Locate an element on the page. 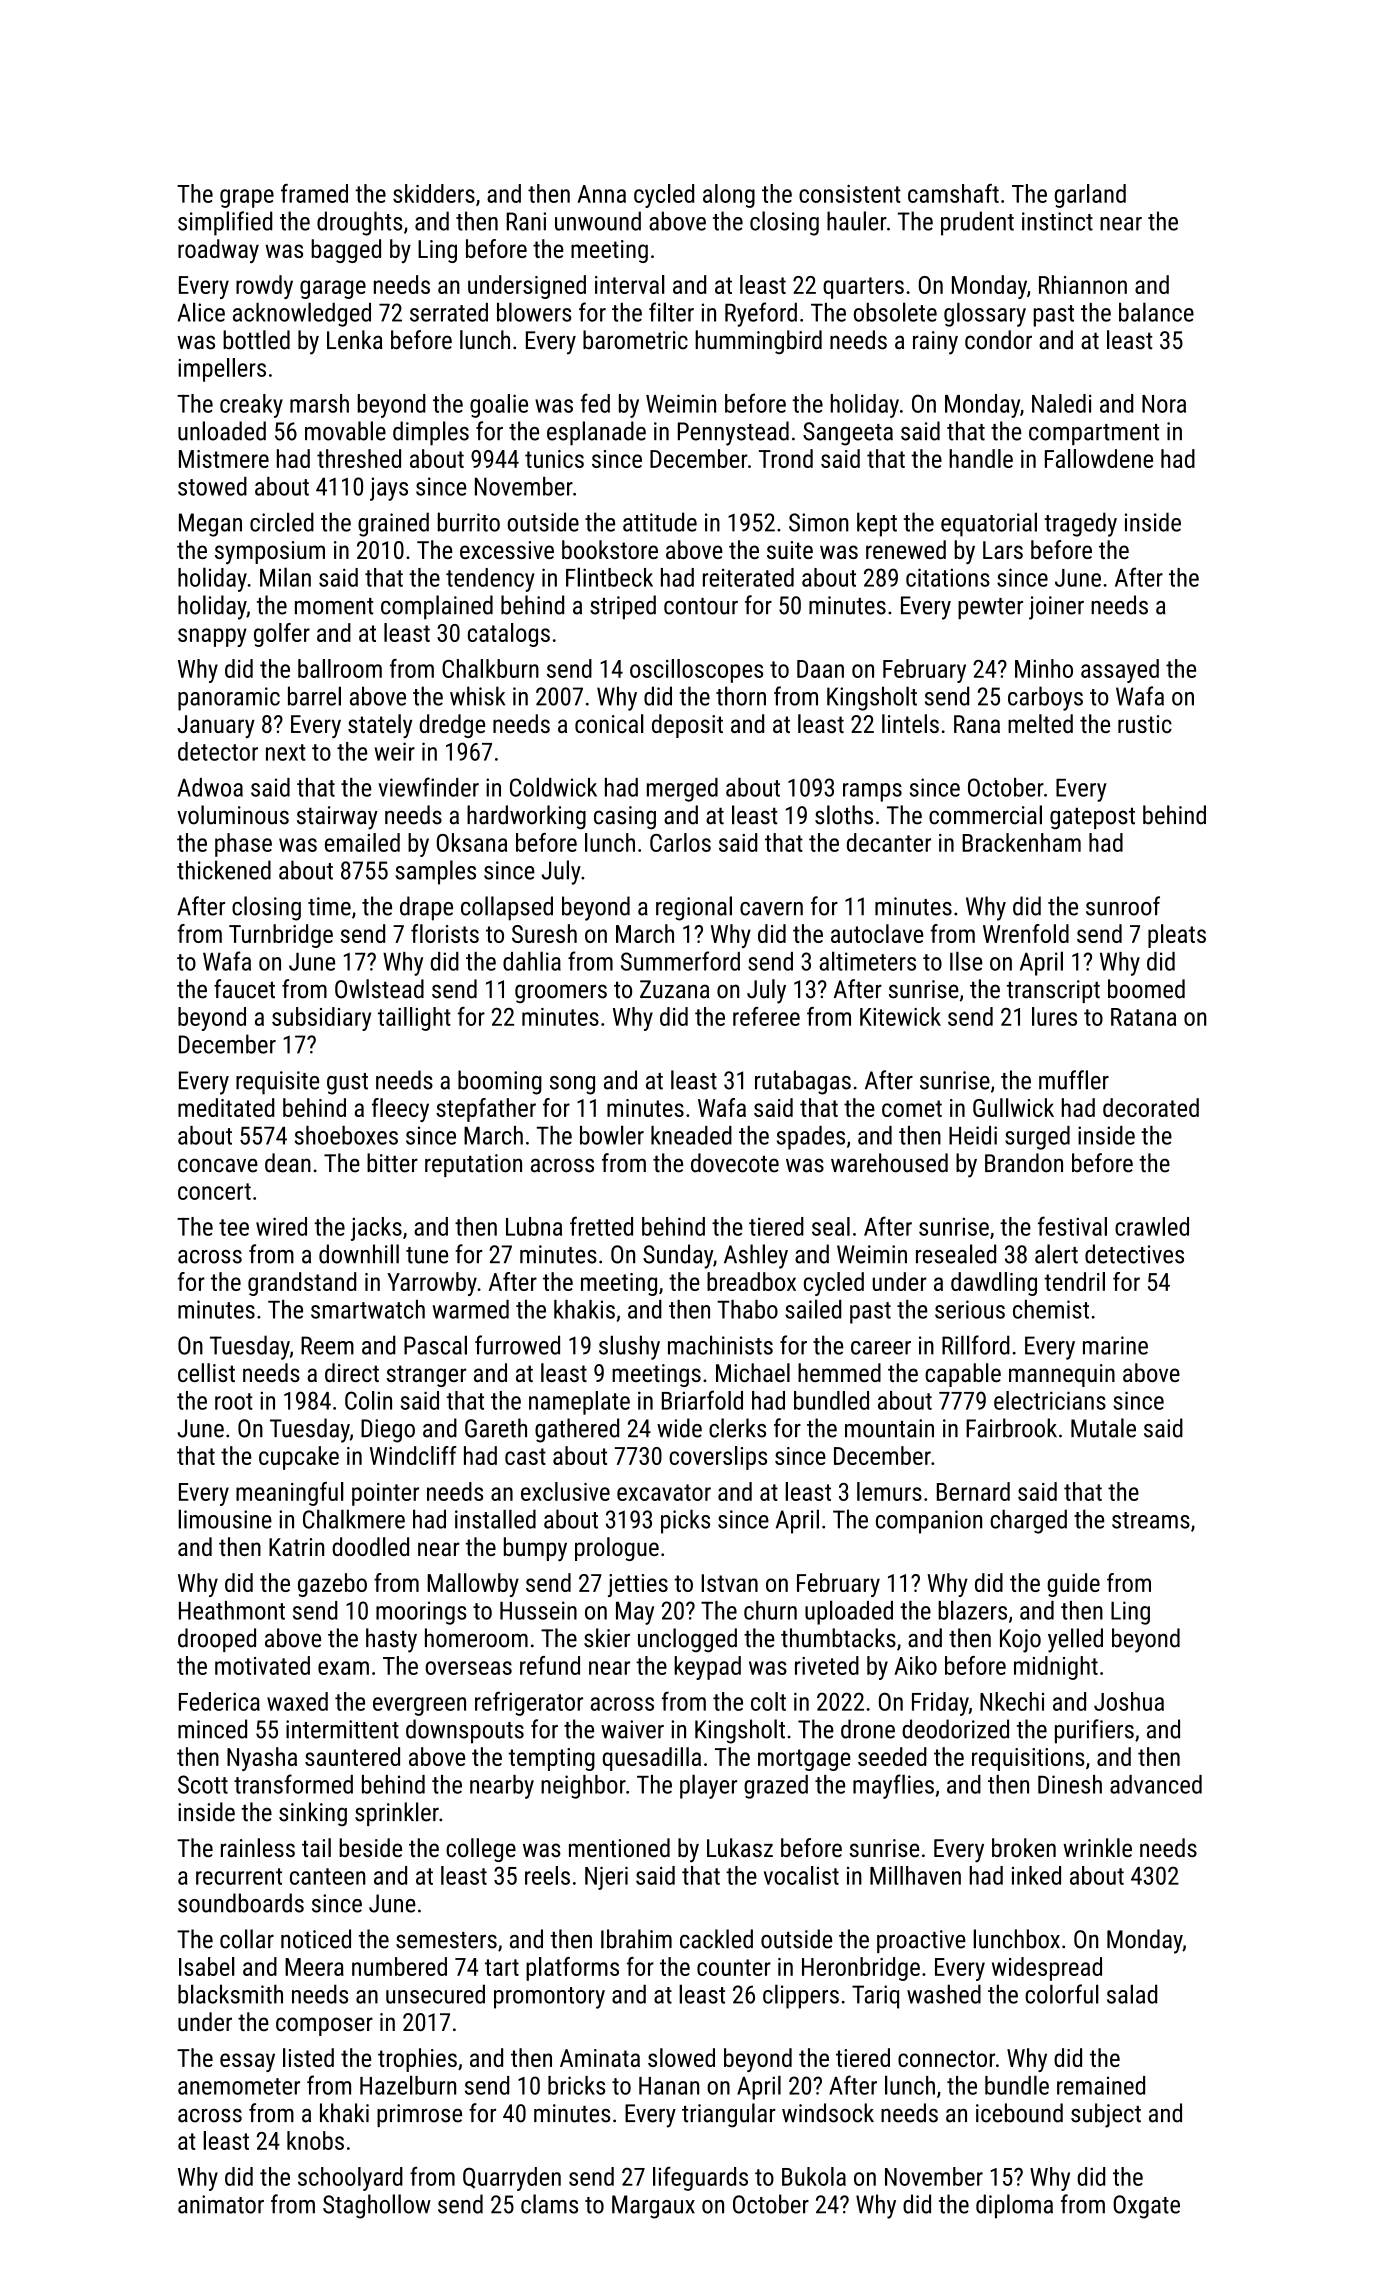 The height and width of the document is (2280, 1385). garland is located at coordinates (1090, 196).
